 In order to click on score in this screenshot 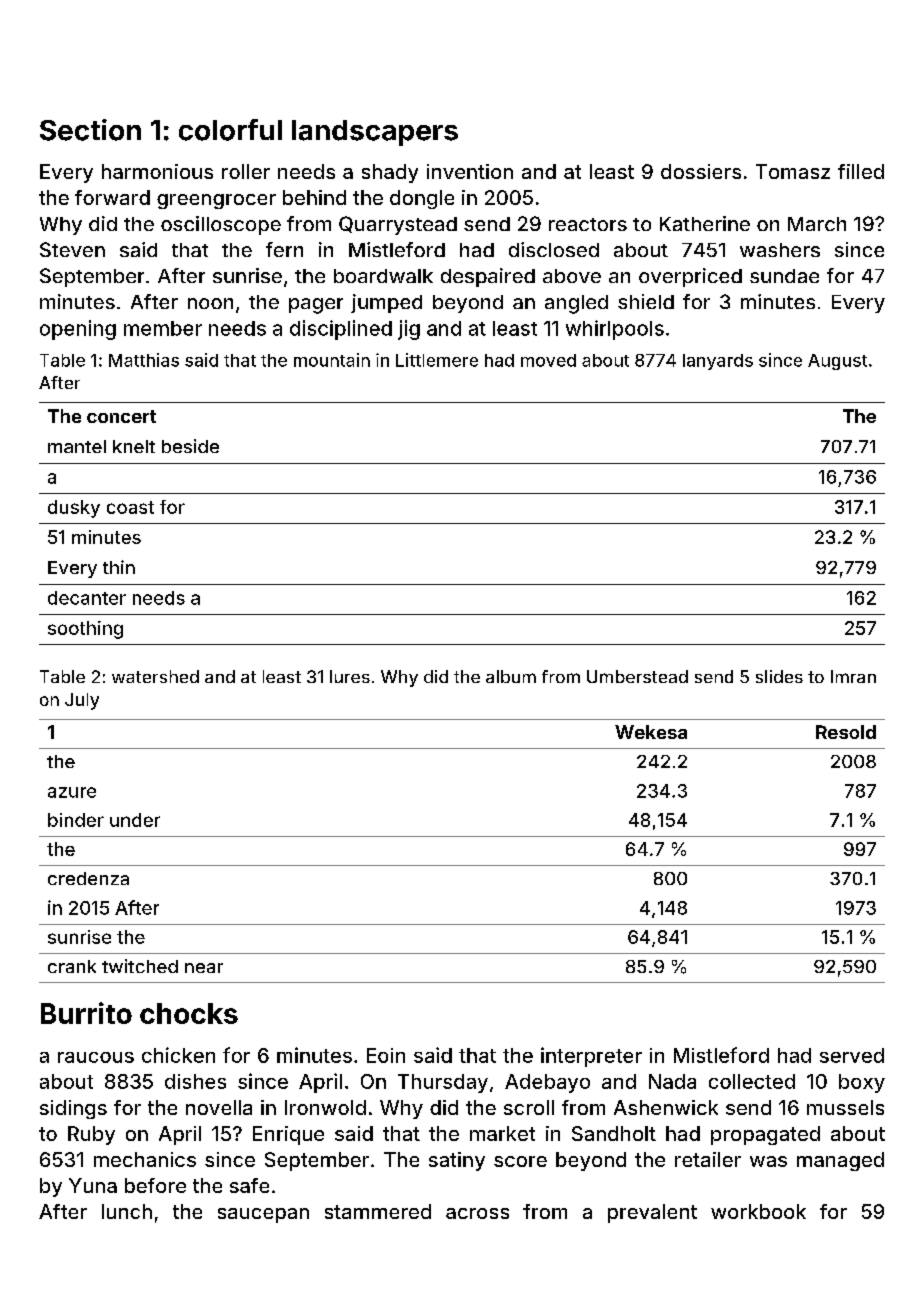, I will do `click(520, 1161)`.
